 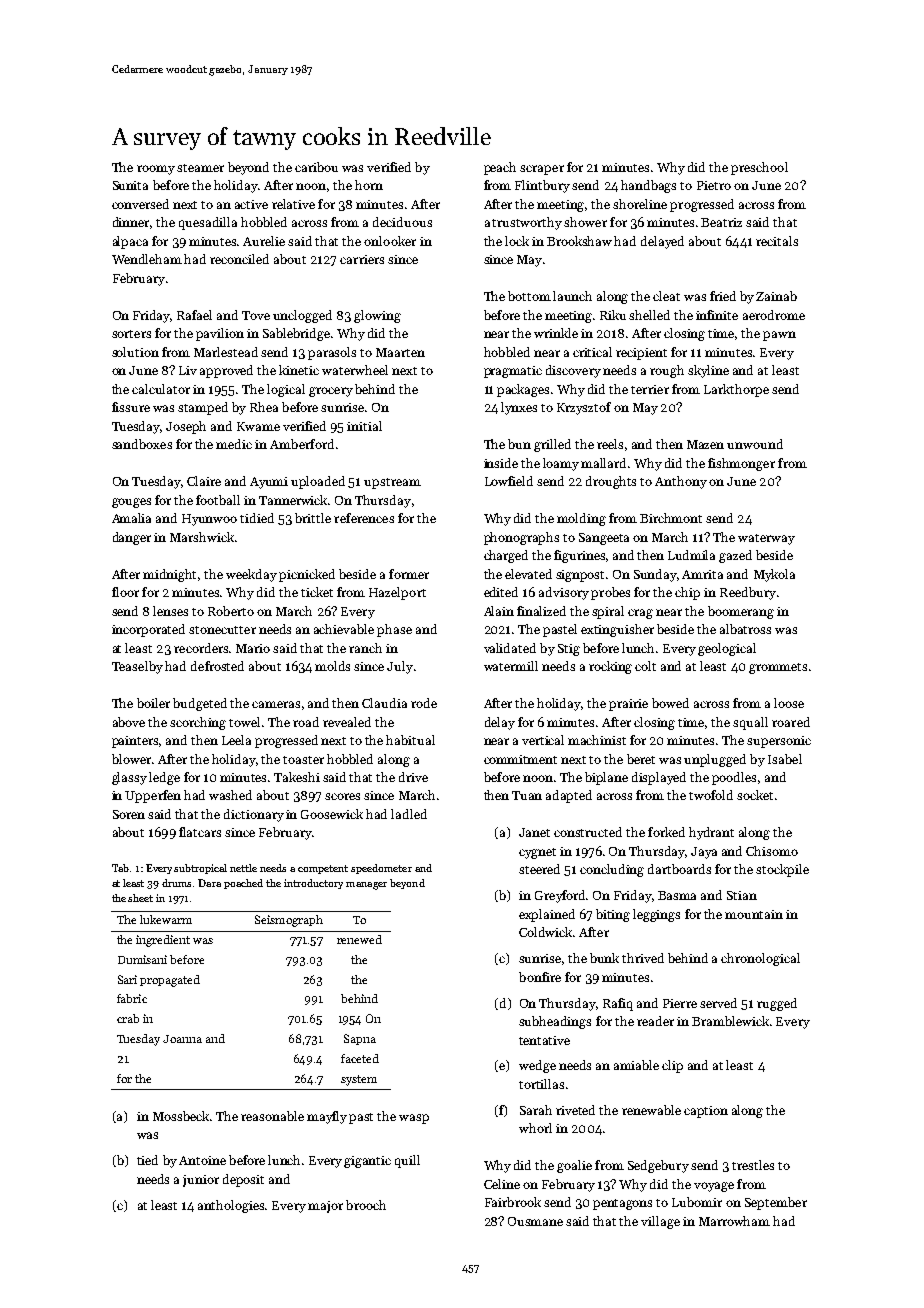 What do you see at coordinates (156, 170) in the screenshot?
I see `roomy` at bounding box center [156, 170].
